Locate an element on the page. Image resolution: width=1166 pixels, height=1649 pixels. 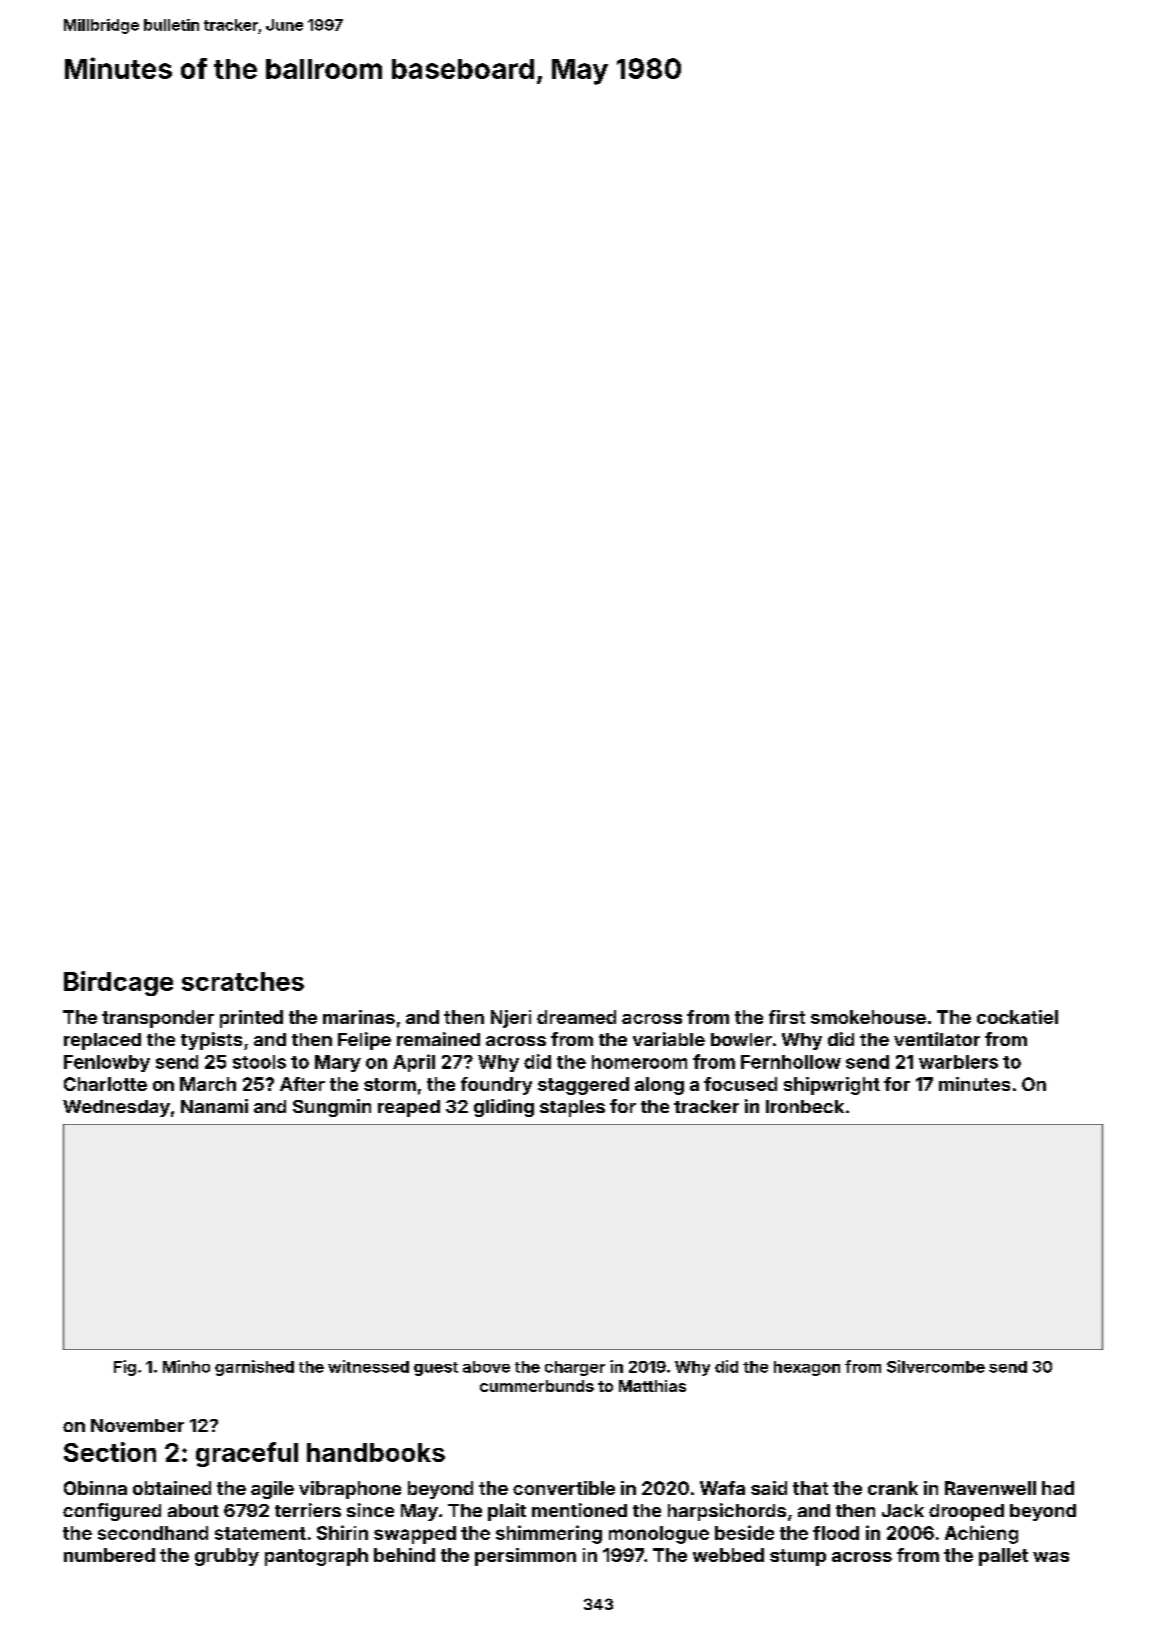
scratches is located at coordinates (243, 981).
